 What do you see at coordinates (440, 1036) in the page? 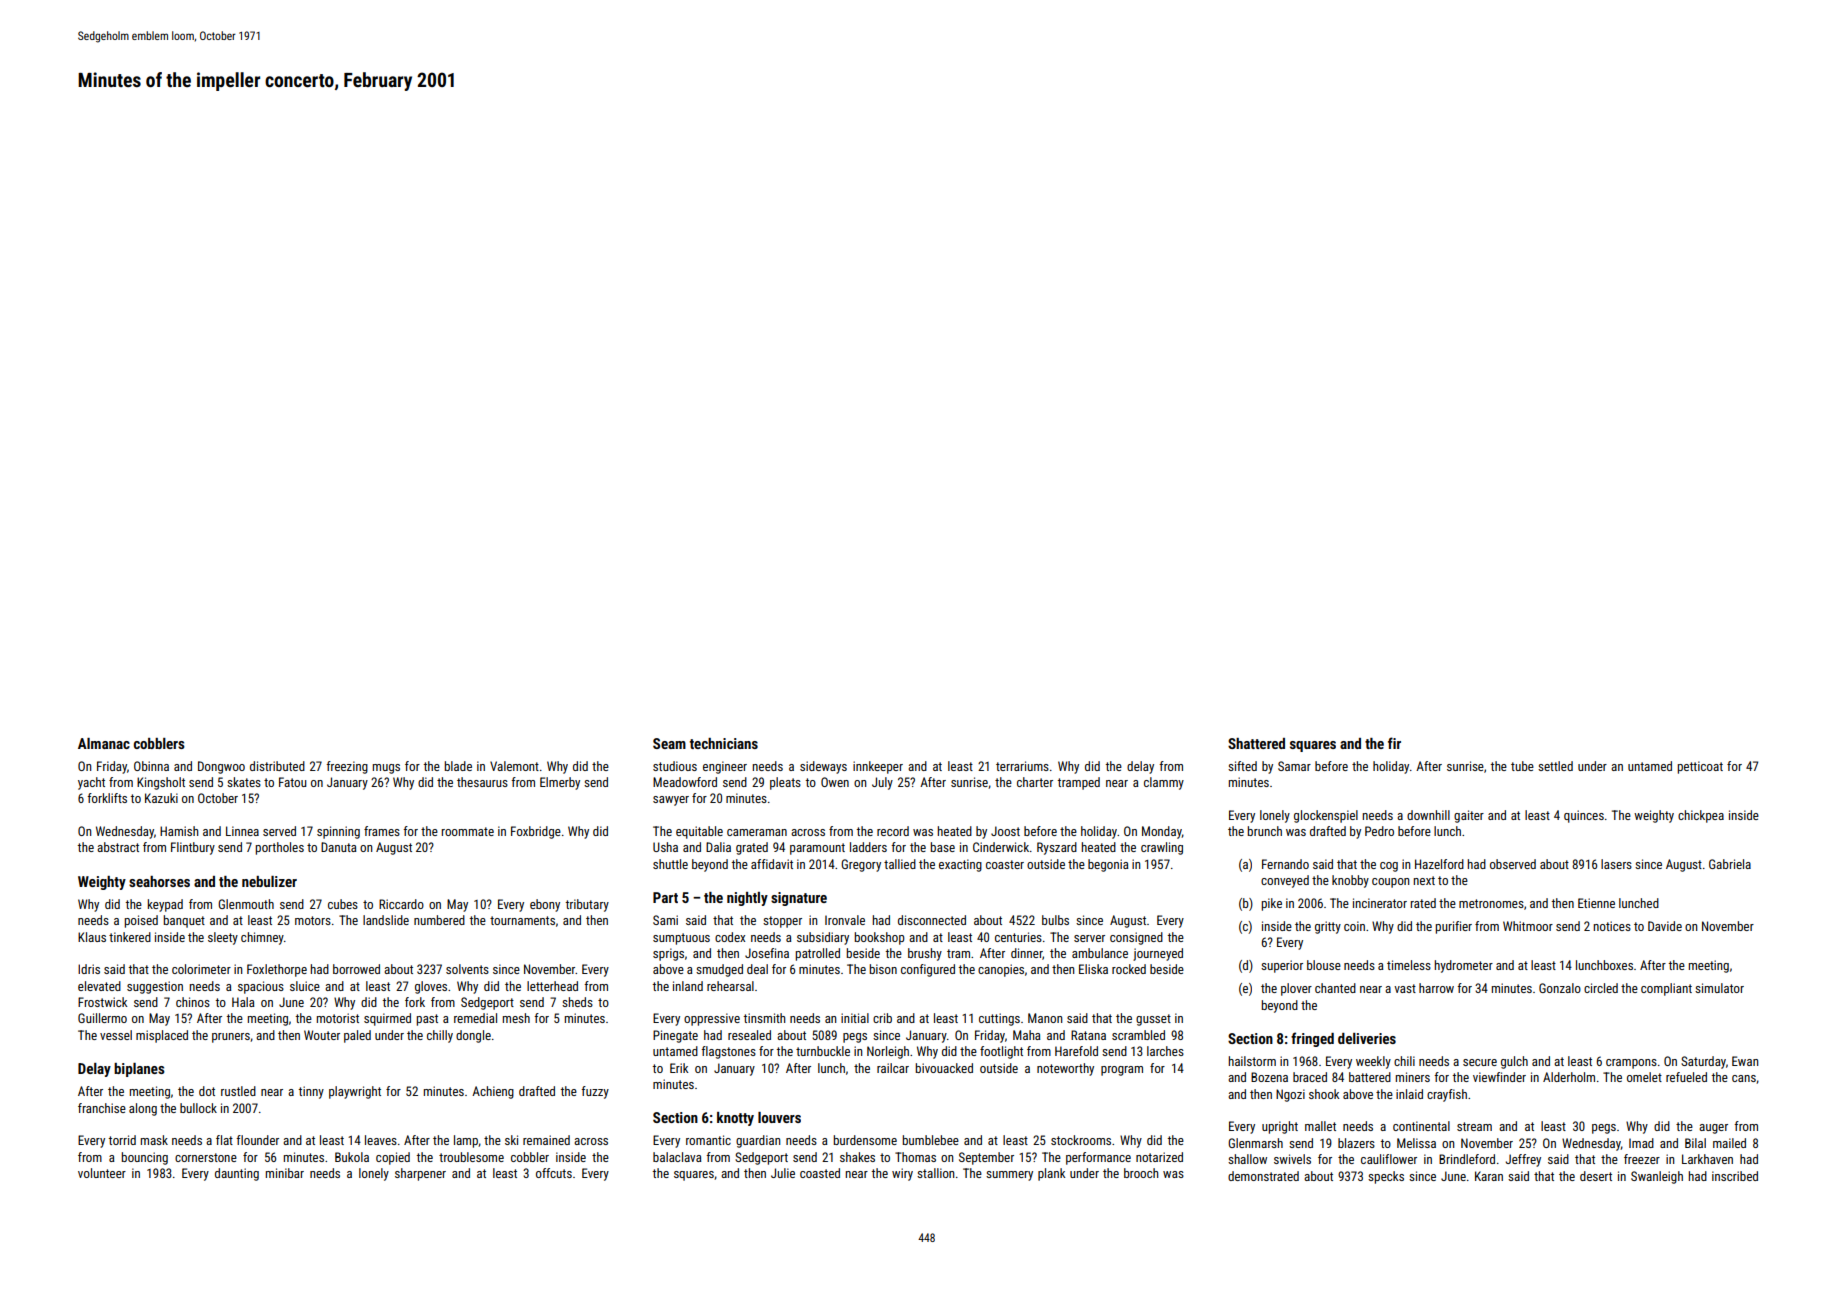
I see `chilly` at bounding box center [440, 1036].
